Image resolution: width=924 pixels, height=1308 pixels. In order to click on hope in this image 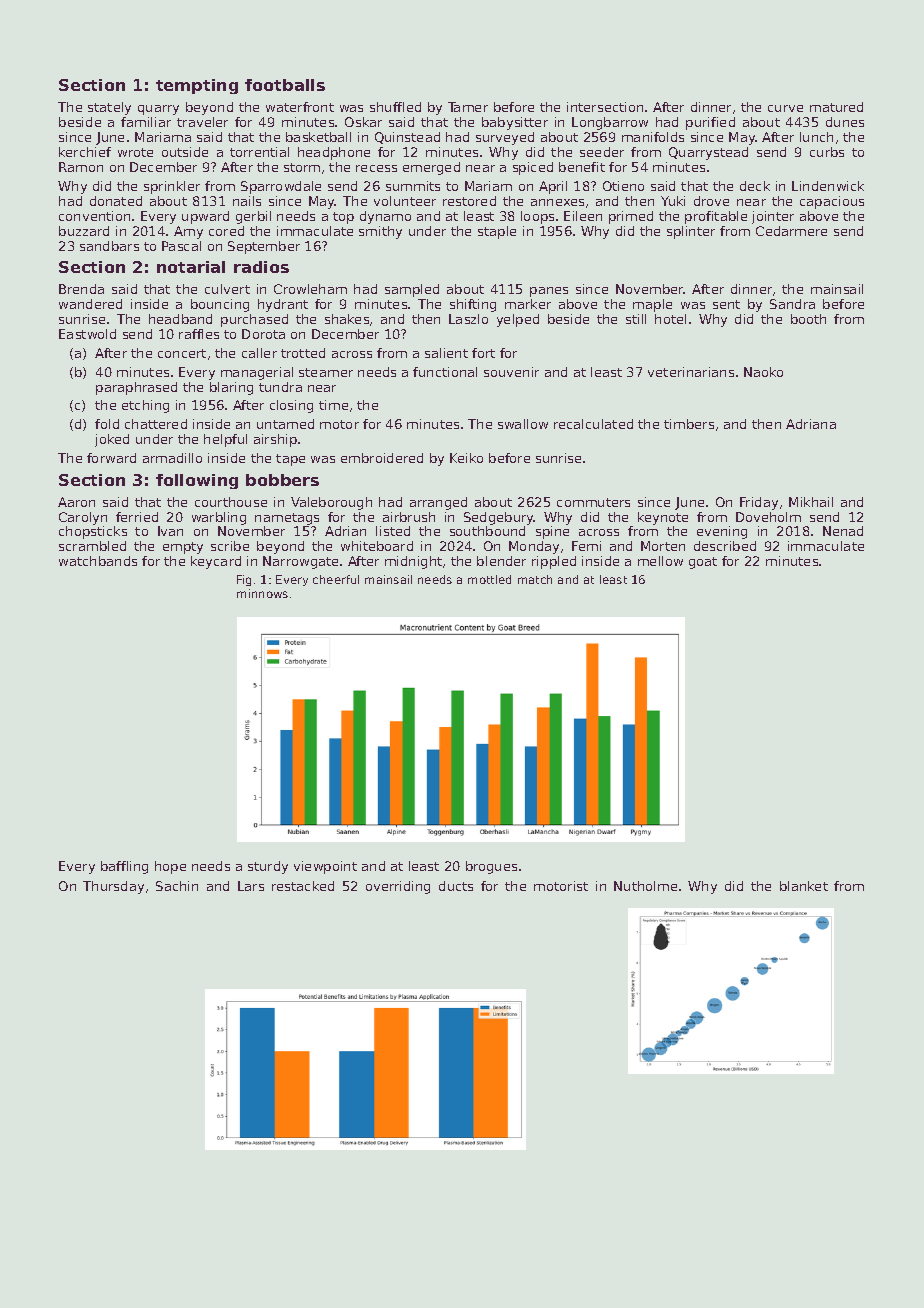, I will do `click(170, 867)`.
